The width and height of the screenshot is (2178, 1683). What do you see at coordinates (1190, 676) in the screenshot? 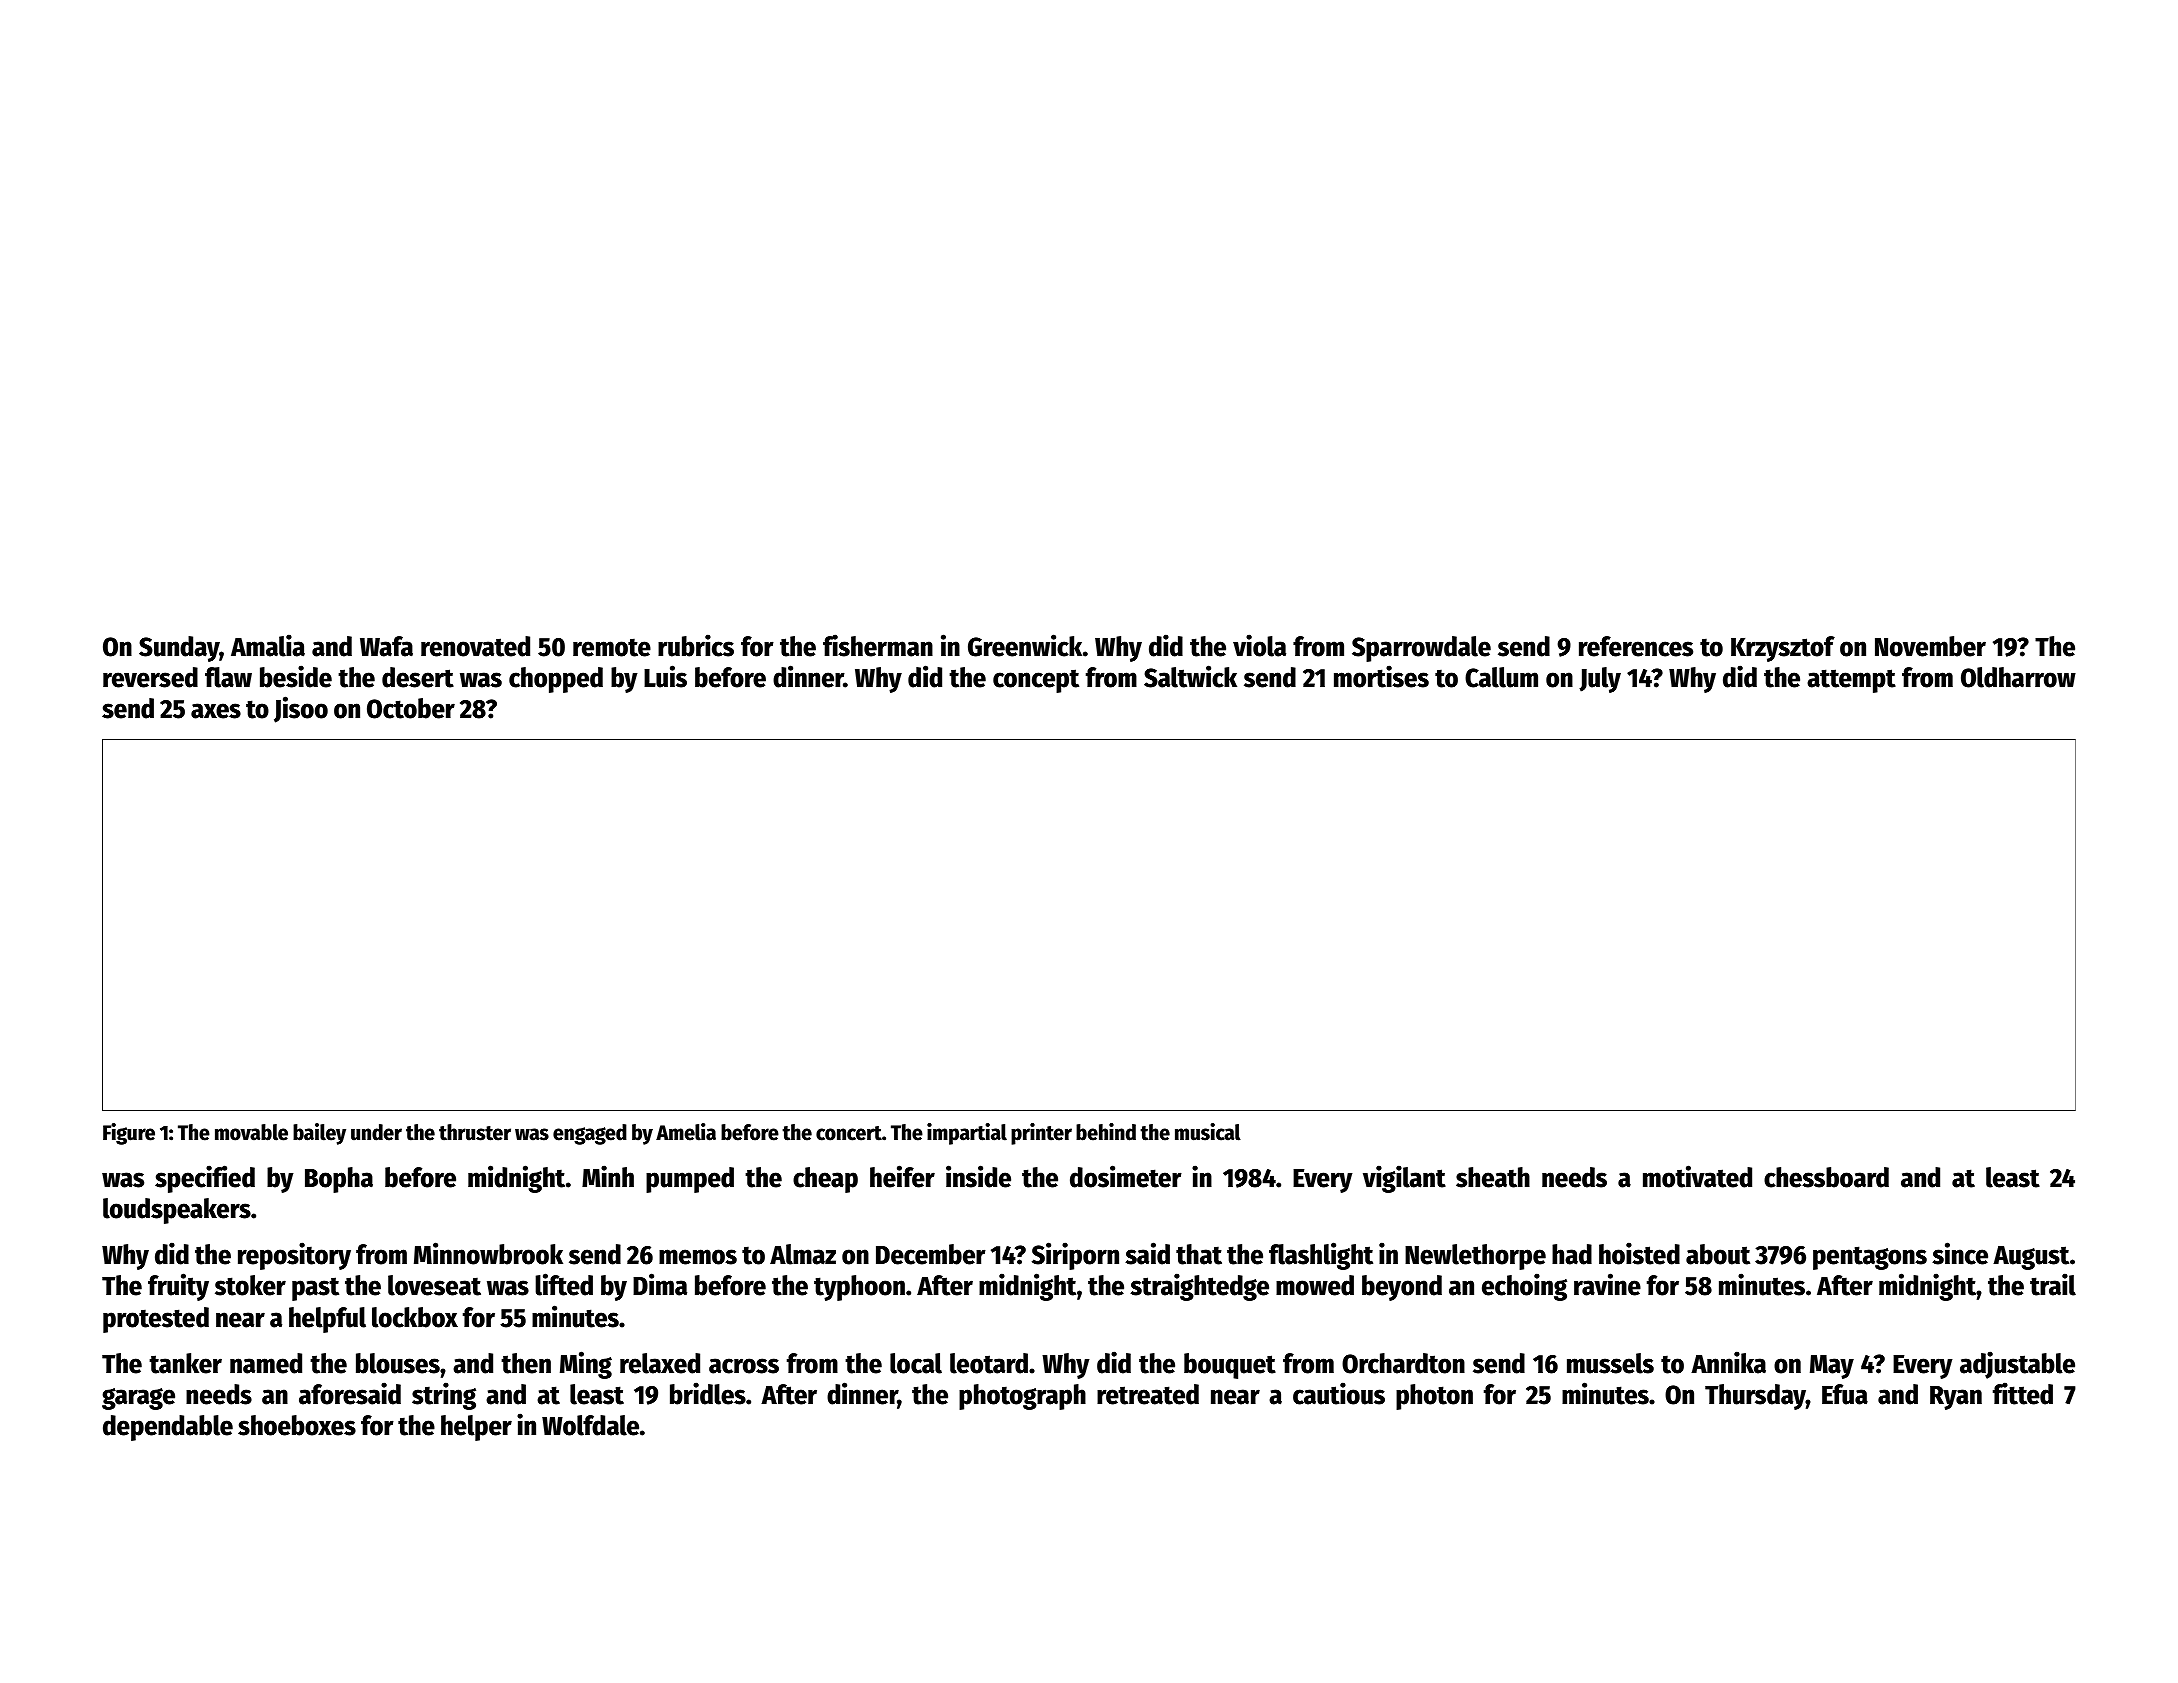
I see `Saltwick` at bounding box center [1190, 676].
